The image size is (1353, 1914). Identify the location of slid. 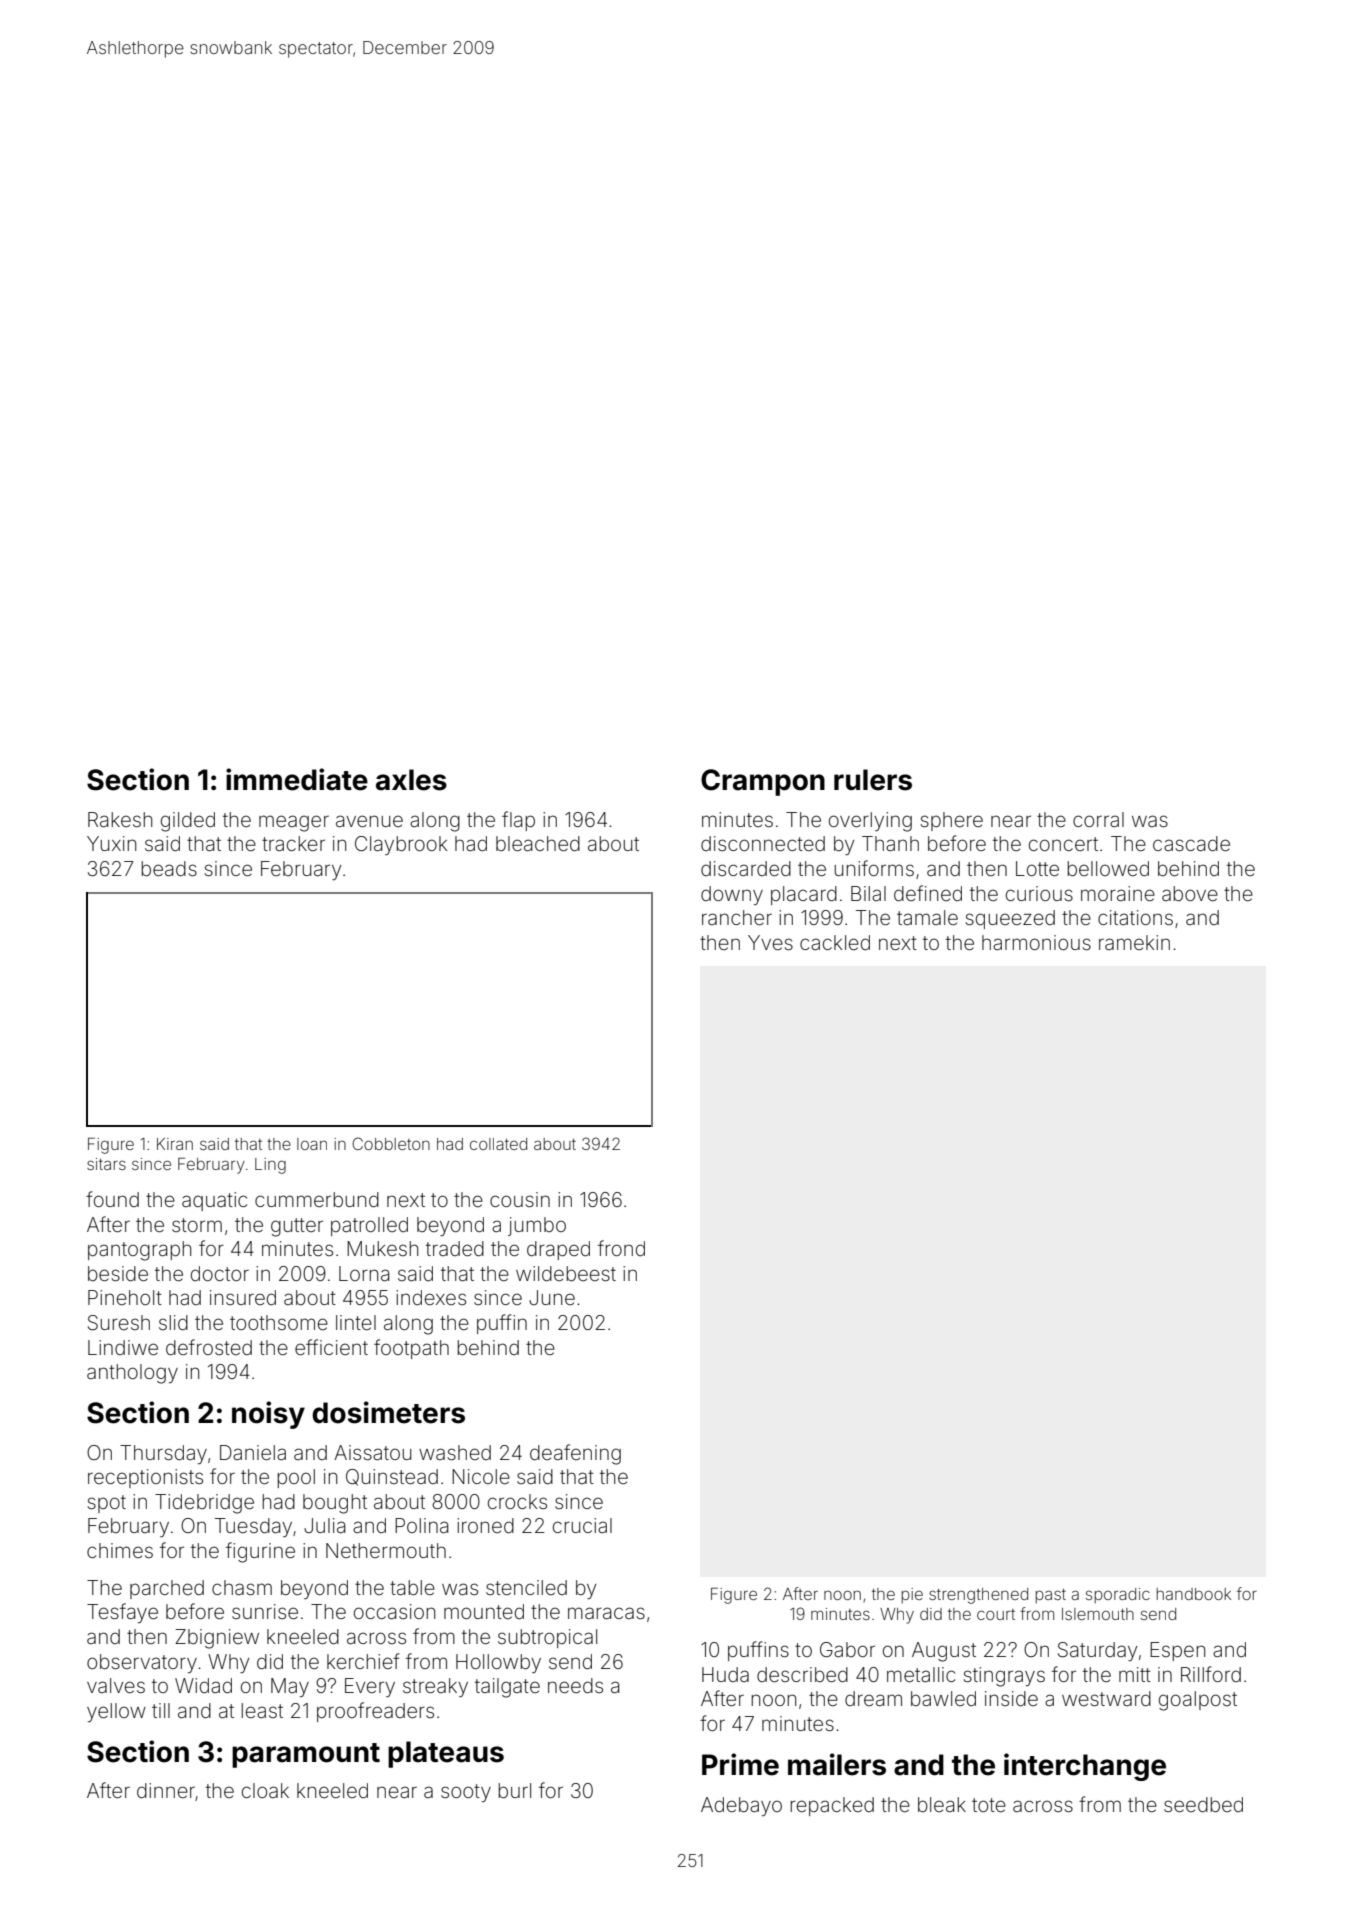
(173, 1322).
